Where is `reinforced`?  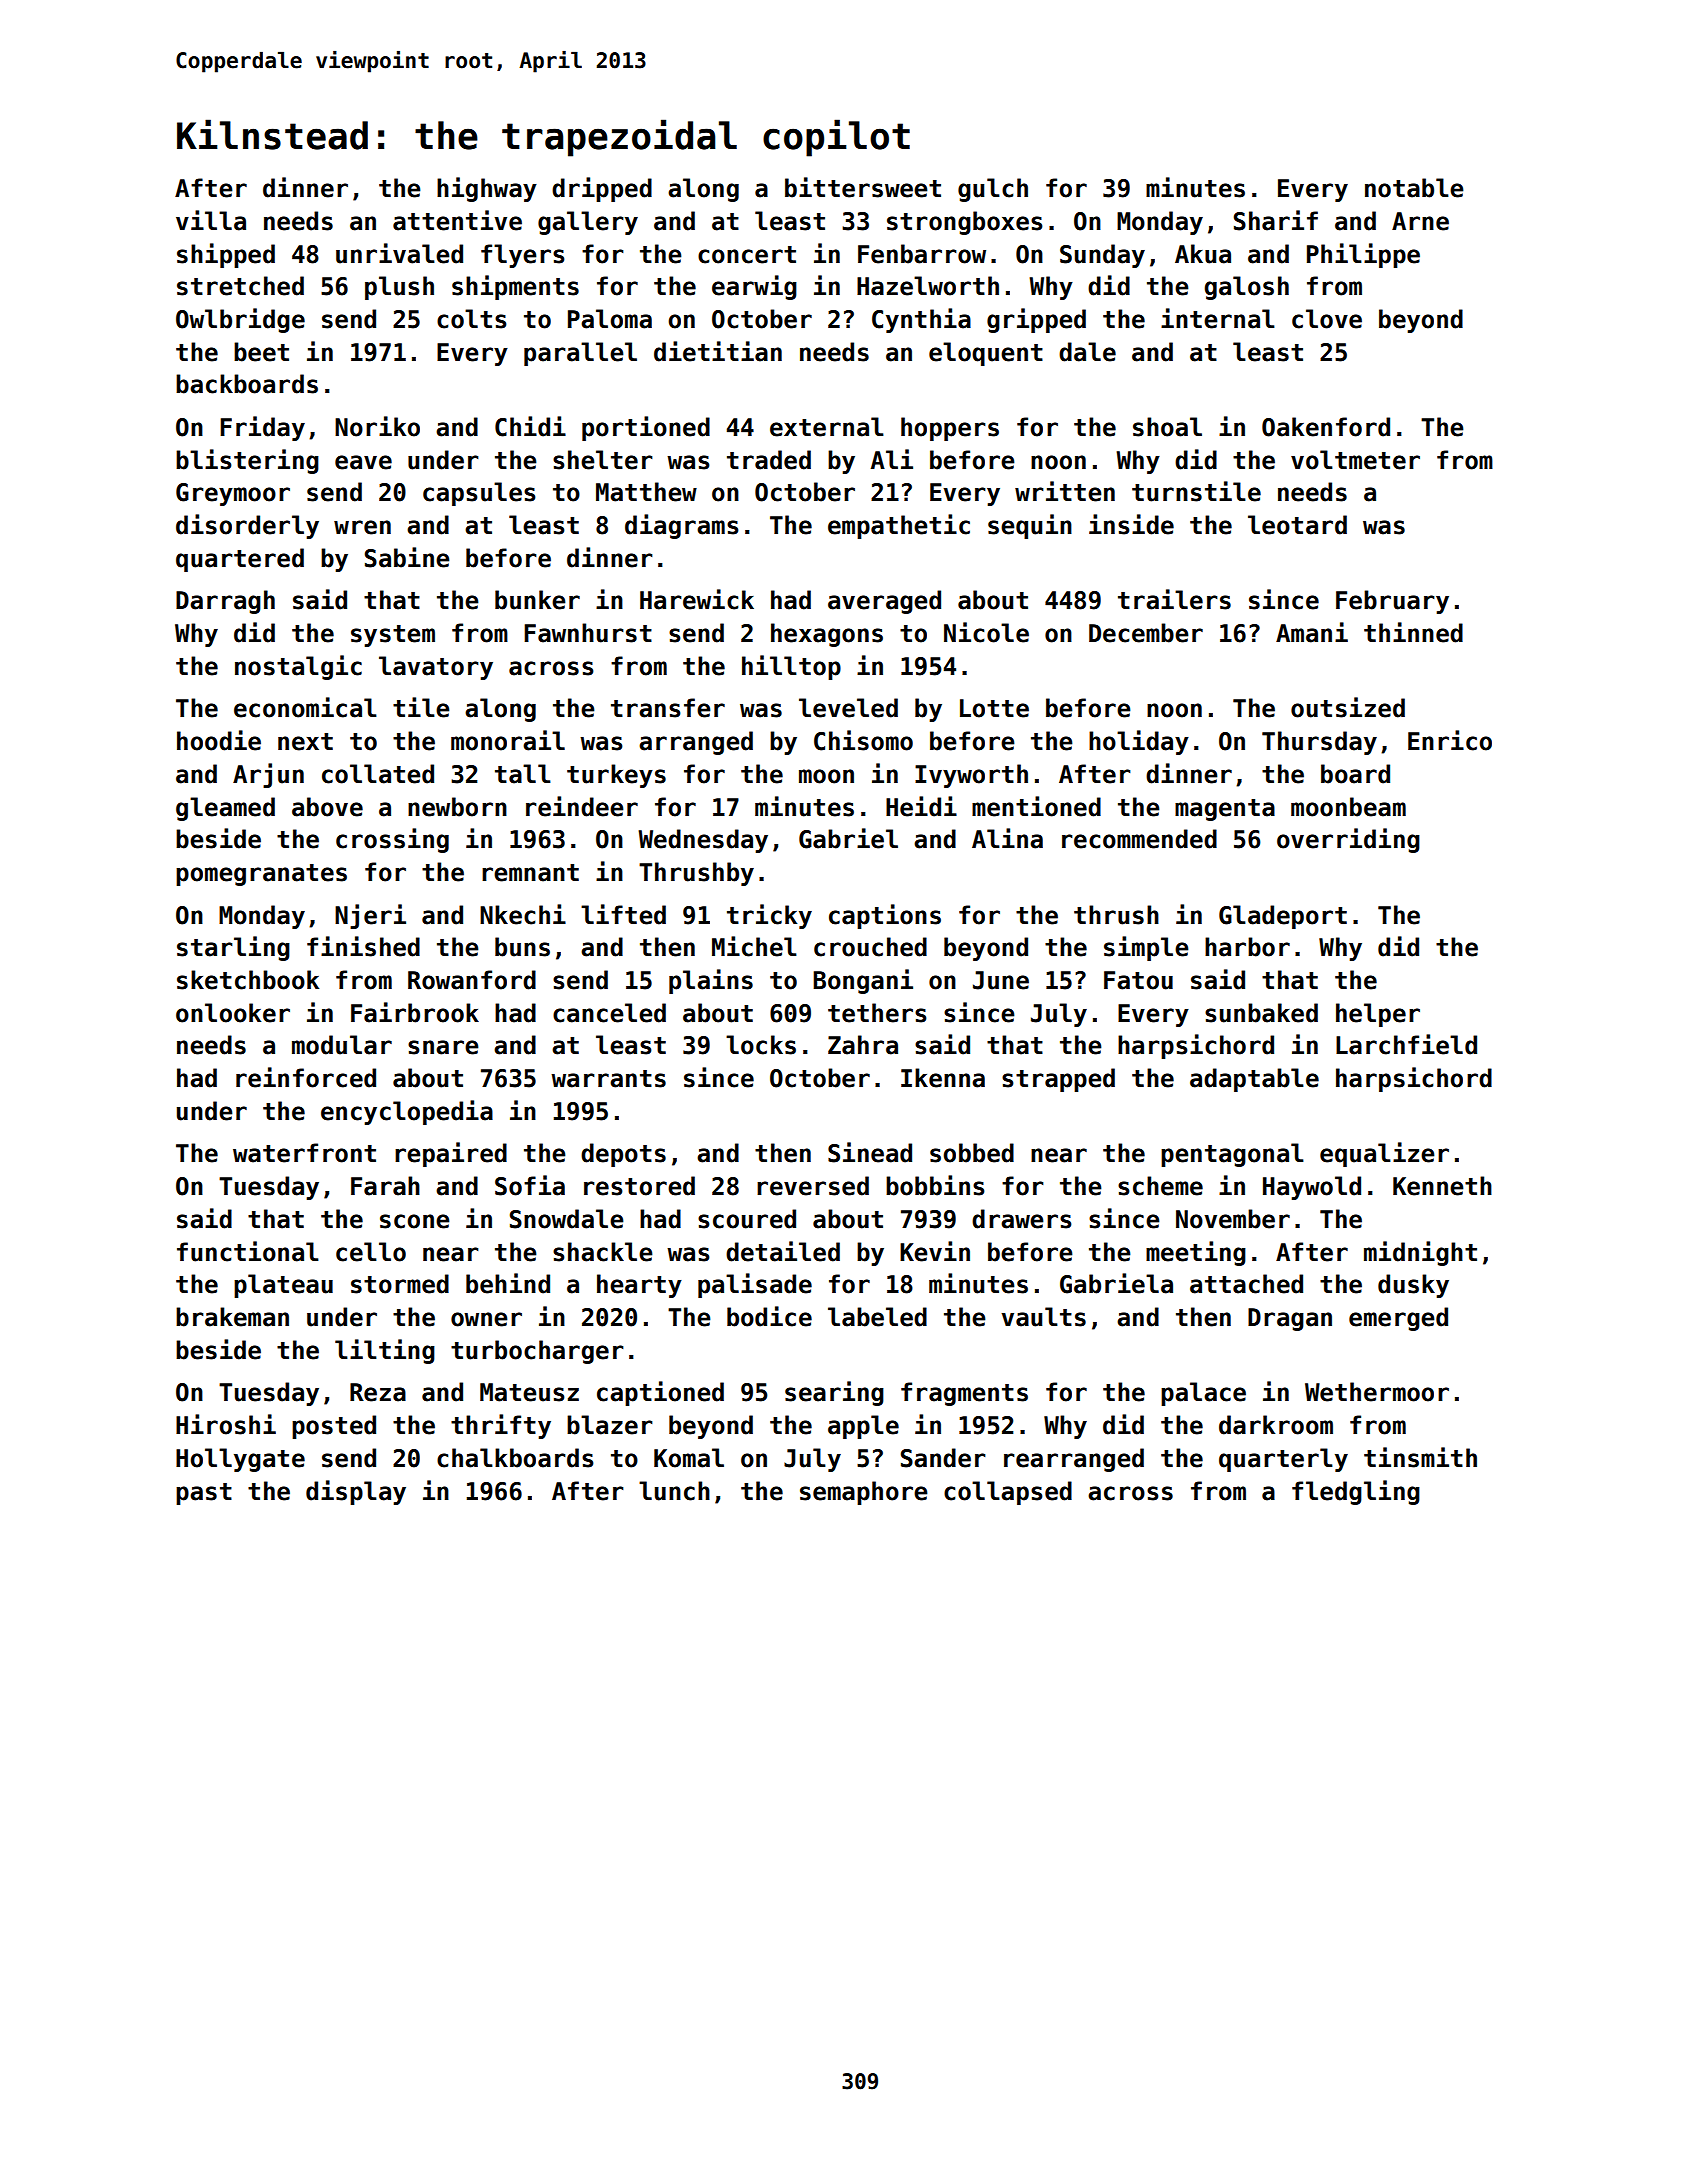
reinforced is located at coordinates (306, 1077).
